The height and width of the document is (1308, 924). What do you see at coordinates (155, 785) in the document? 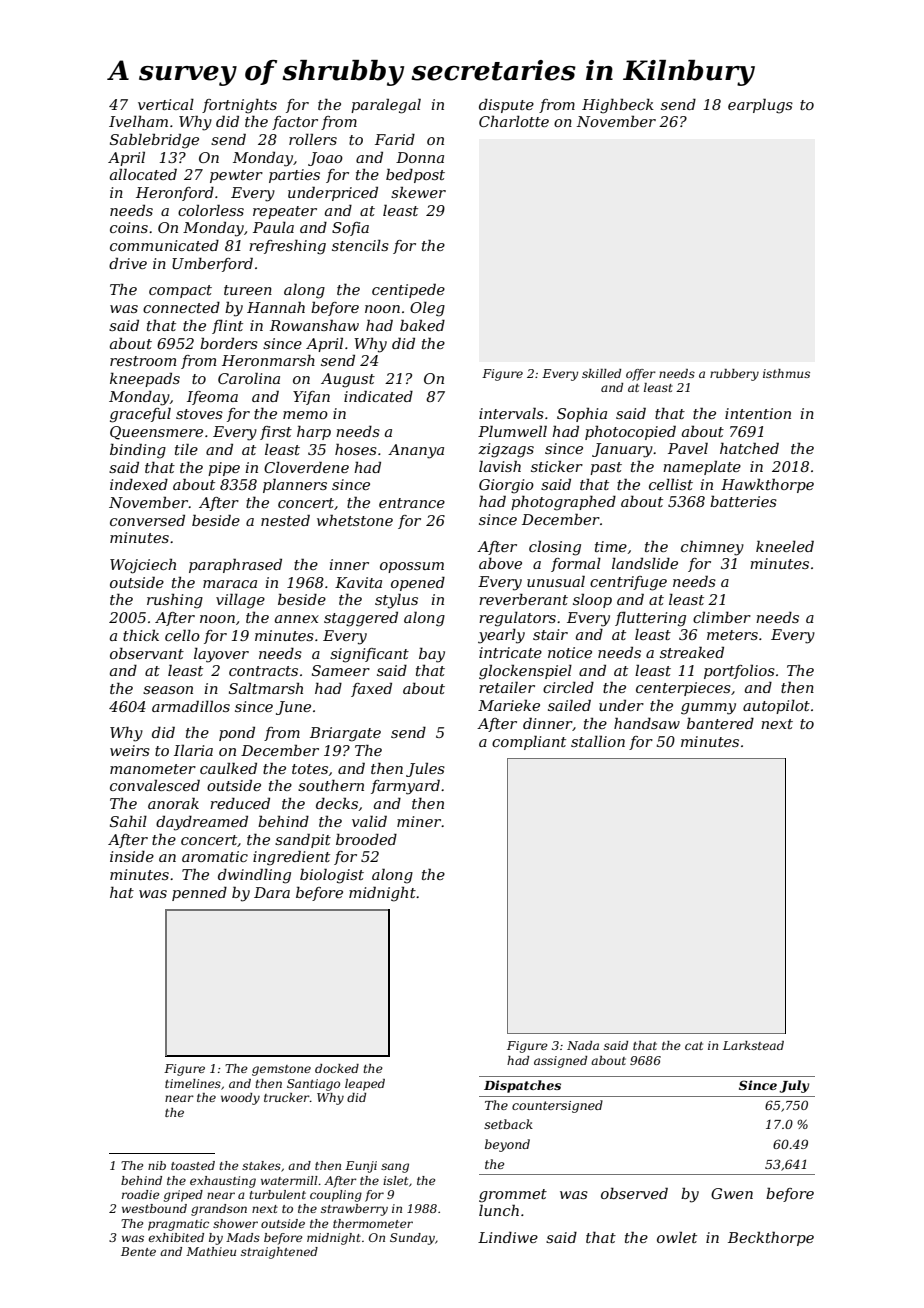
I see `convalesced` at bounding box center [155, 785].
